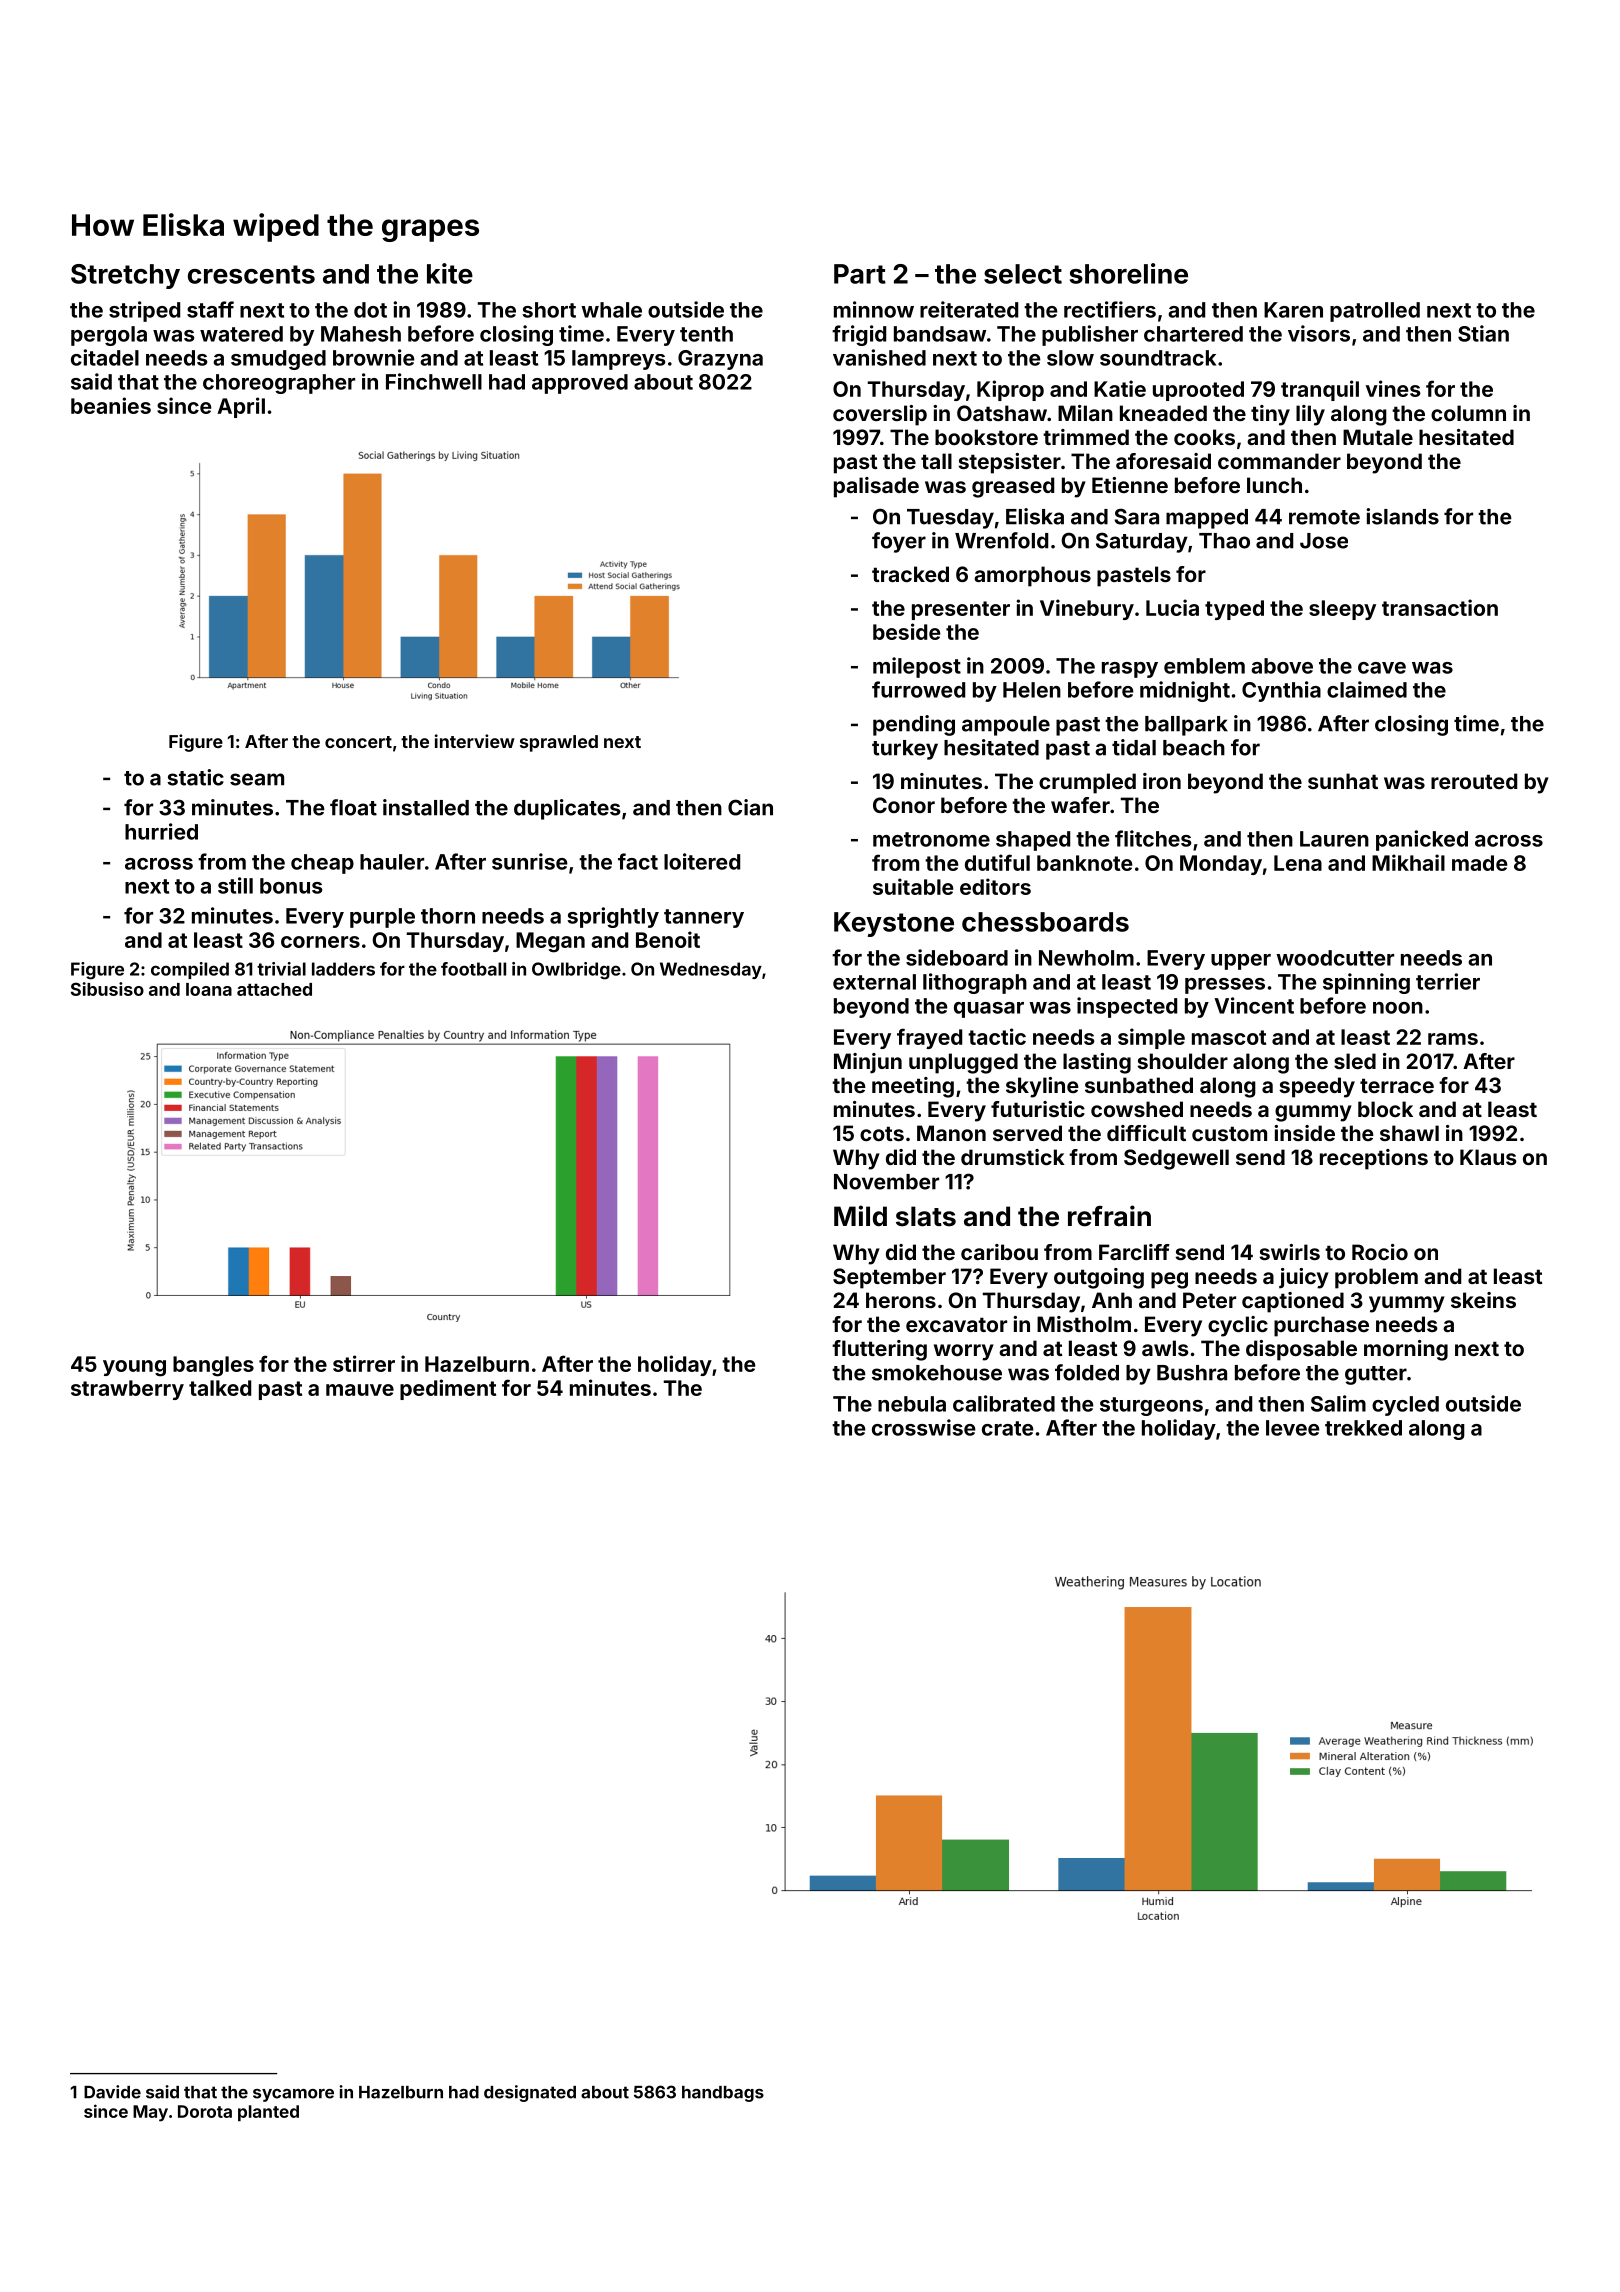 This screenshot has height=2292, width=1620. What do you see at coordinates (107, 989) in the screenshot?
I see `Sibusiso` at bounding box center [107, 989].
